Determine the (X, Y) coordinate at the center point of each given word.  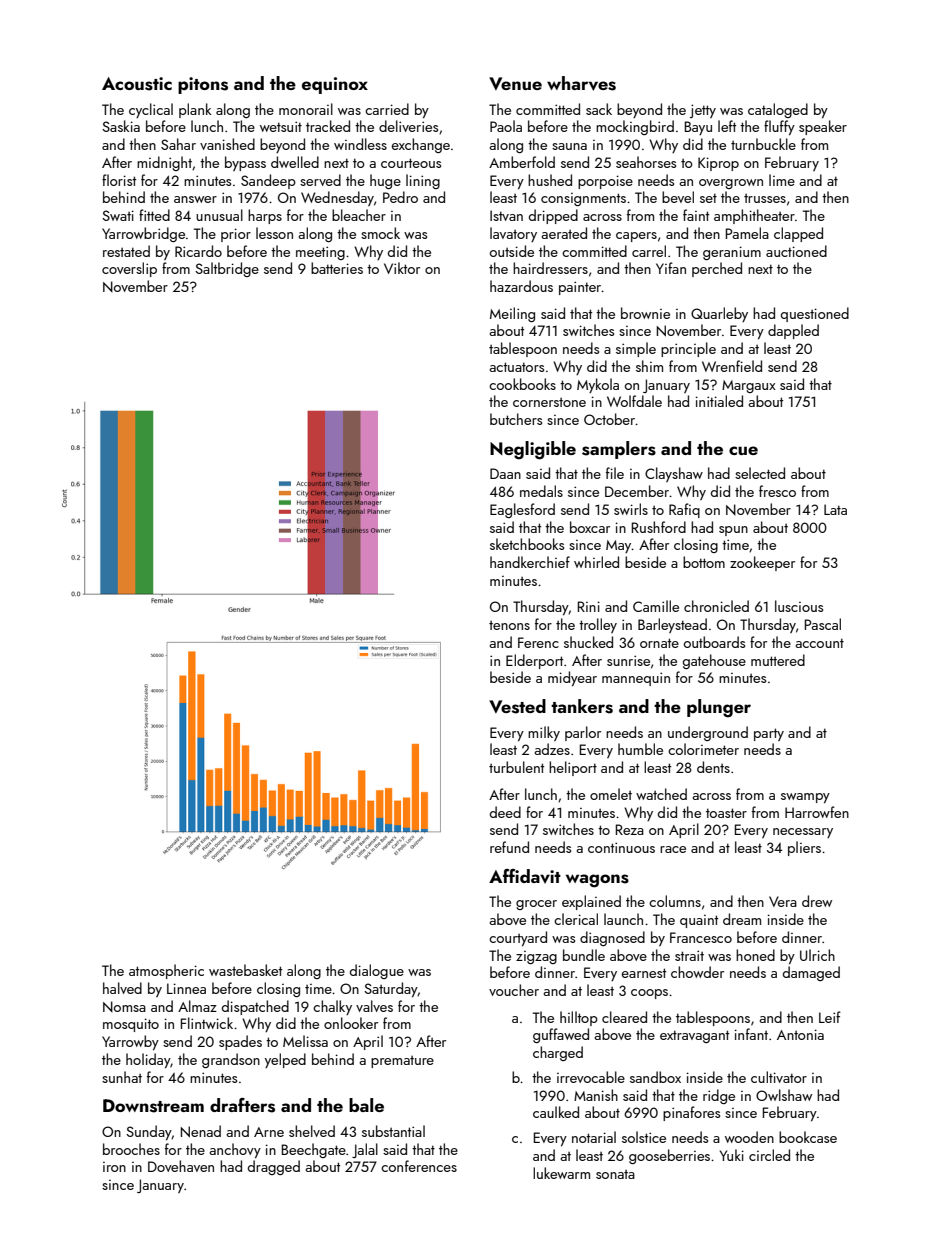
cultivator (779, 1077)
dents (713, 767)
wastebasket (245, 970)
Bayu (698, 128)
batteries (337, 268)
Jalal (365, 1150)
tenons (509, 625)
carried (387, 109)
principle (688, 349)
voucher (514, 990)
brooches (131, 1149)
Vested (517, 706)
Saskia (121, 126)
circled (769, 1155)
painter (580, 288)
